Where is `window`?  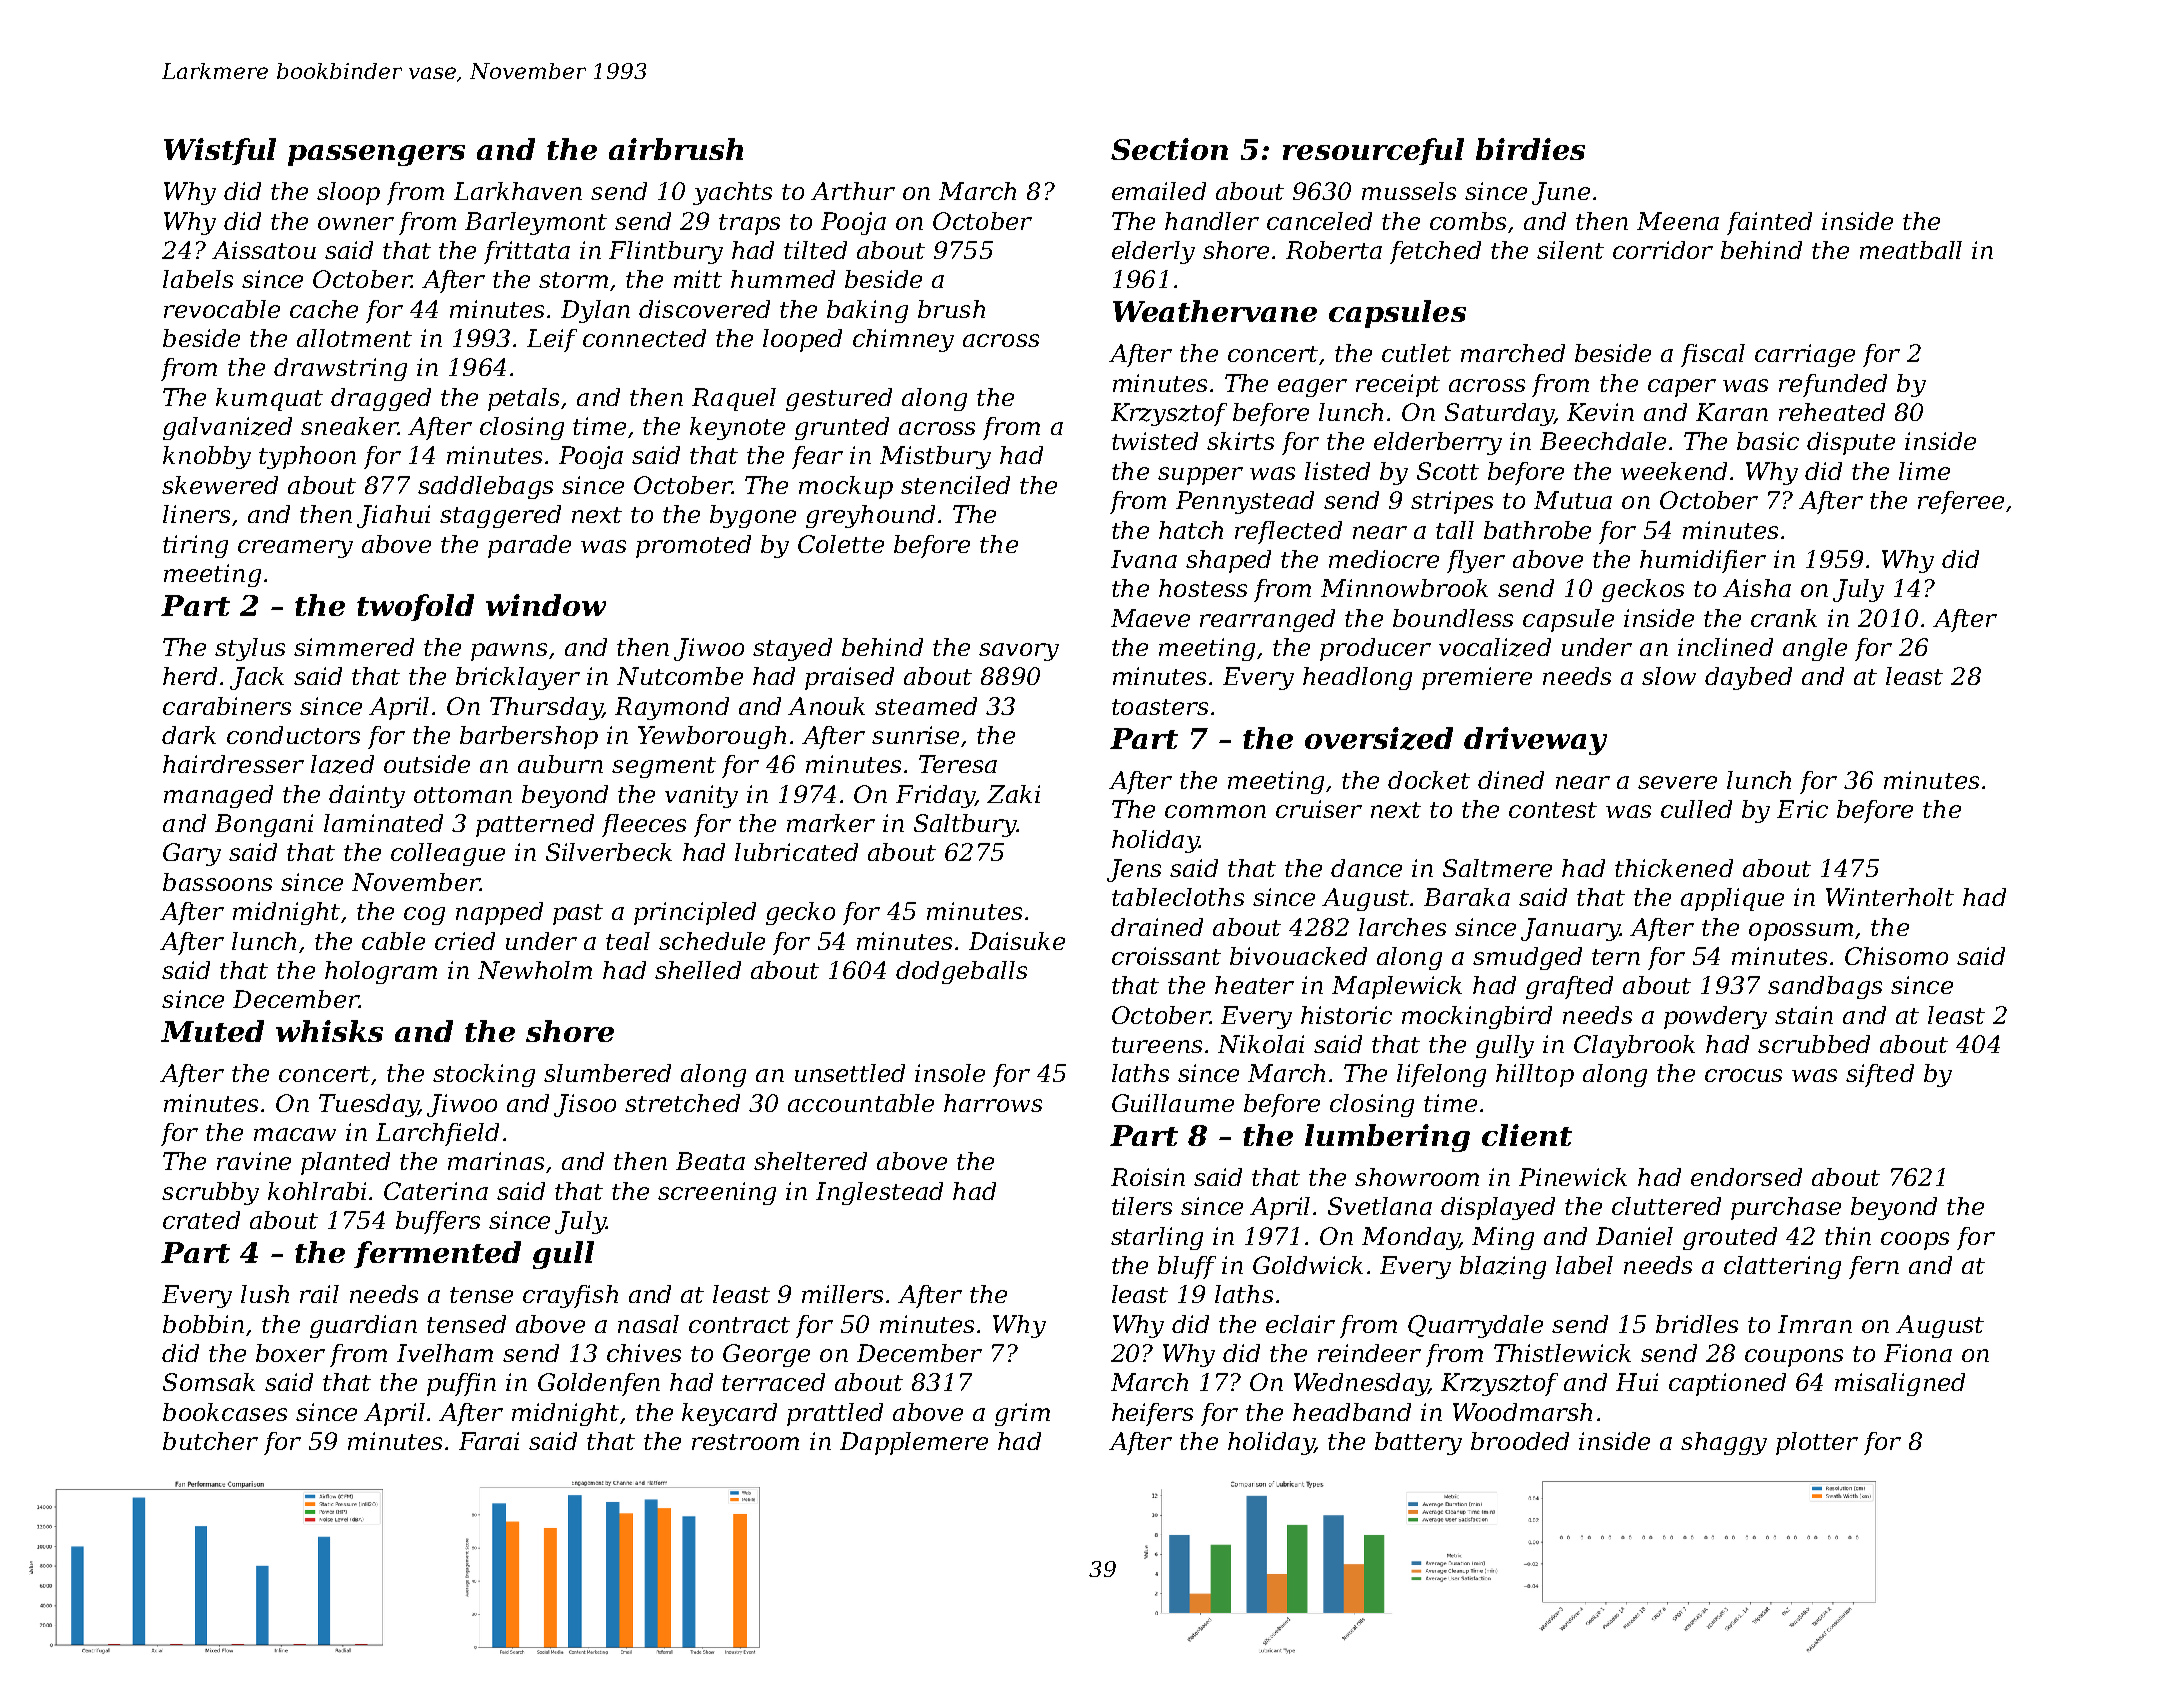
window is located at coordinates (546, 605).
